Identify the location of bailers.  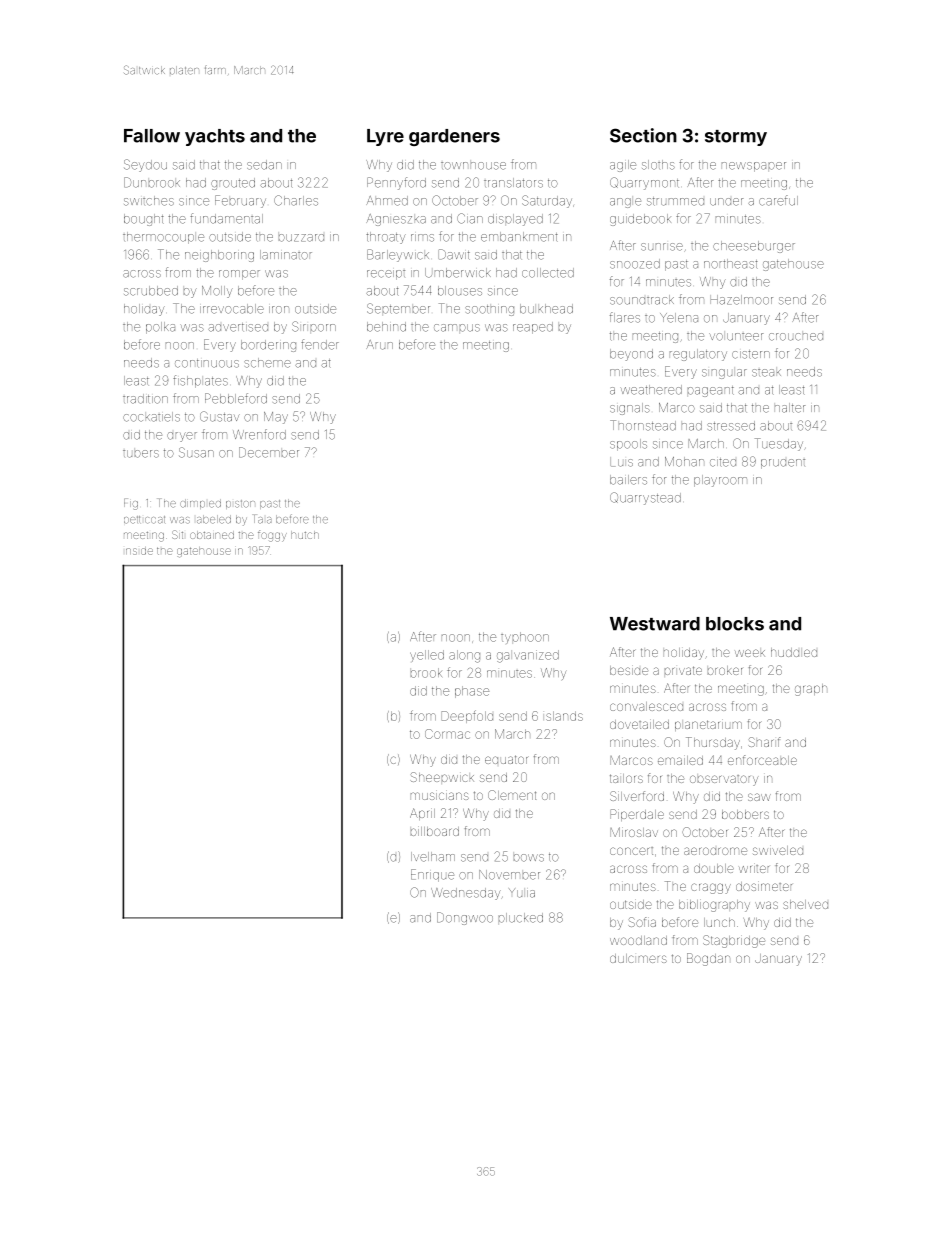
(628, 480).
